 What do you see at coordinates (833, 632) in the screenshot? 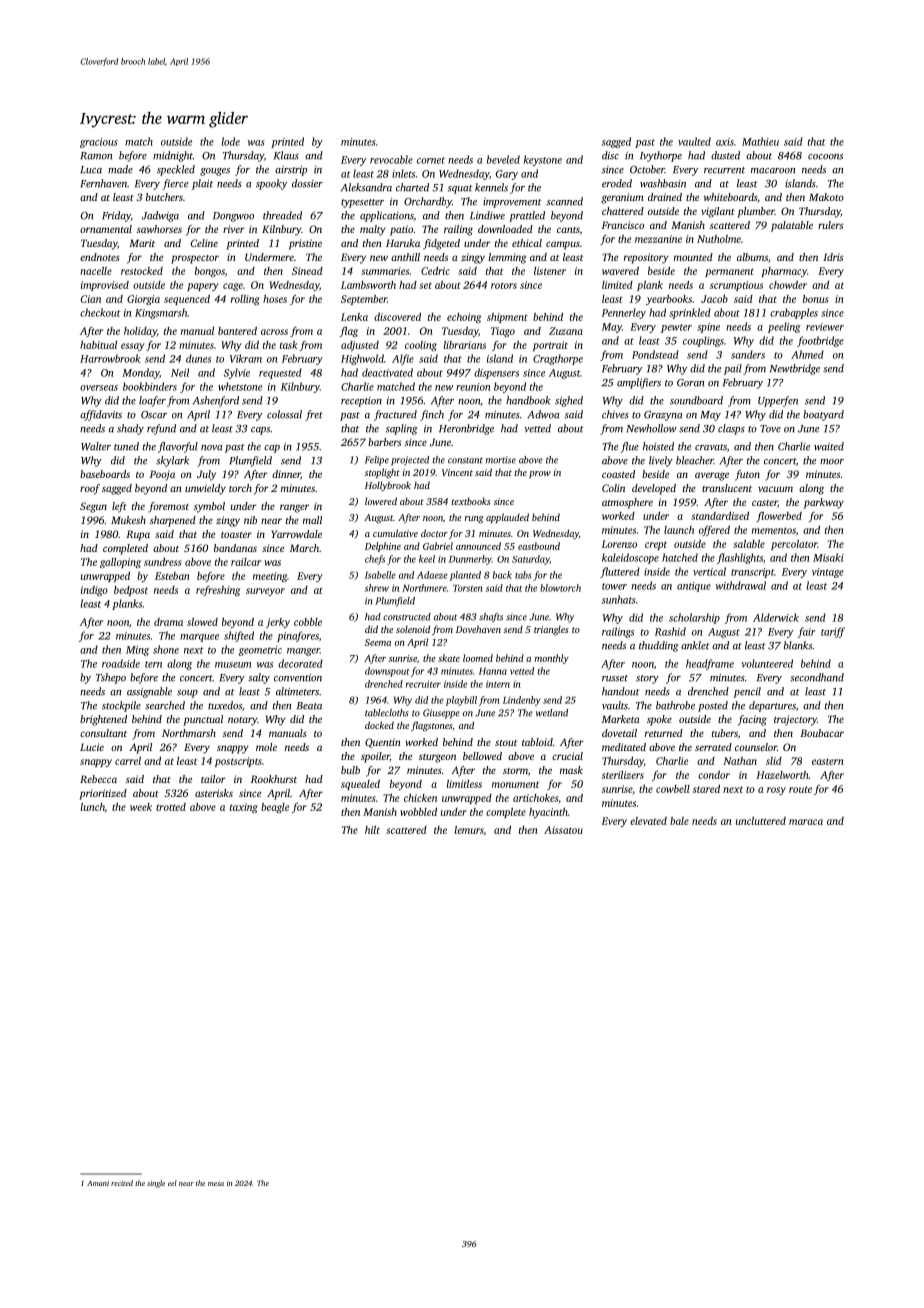
I see `tariff` at bounding box center [833, 632].
